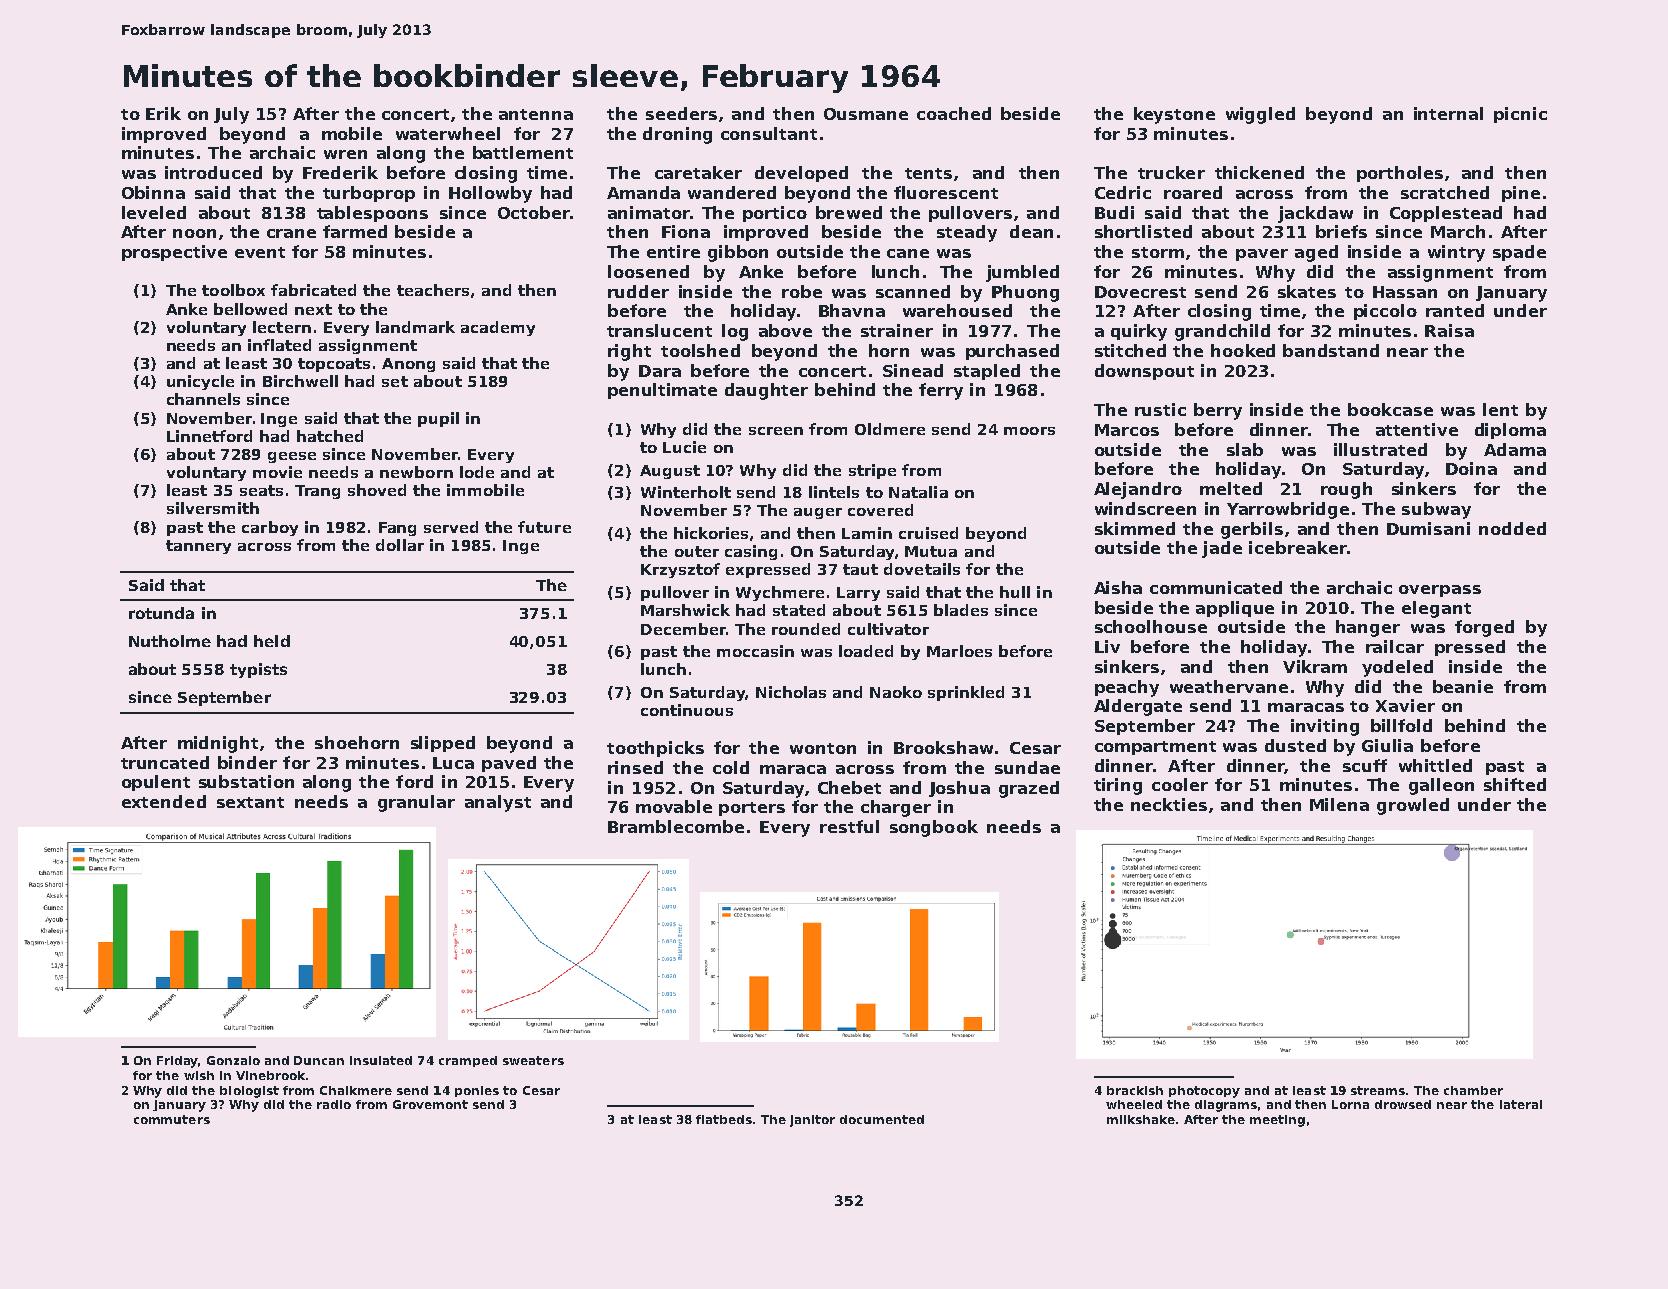 The image size is (1668, 1289). I want to click on meeting, so click(1277, 1121).
